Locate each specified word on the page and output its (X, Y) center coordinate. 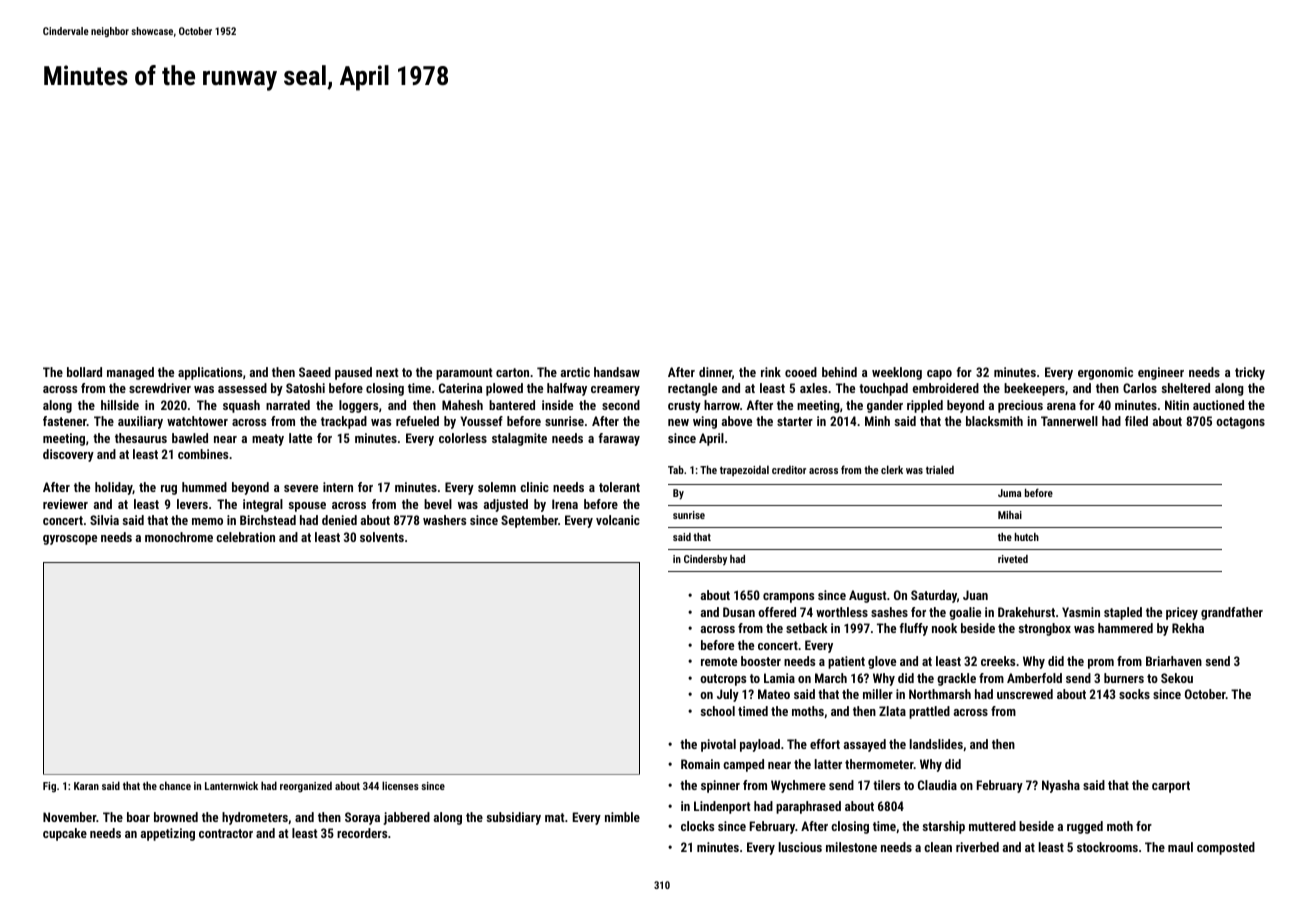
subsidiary (514, 818)
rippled (925, 406)
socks (1134, 694)
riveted (1013, 559)
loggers (358, 406)
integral (263, 505)
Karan (86, 786)
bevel (438, 504)
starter (795, 421)
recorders (362, 833)
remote (719, 661)
